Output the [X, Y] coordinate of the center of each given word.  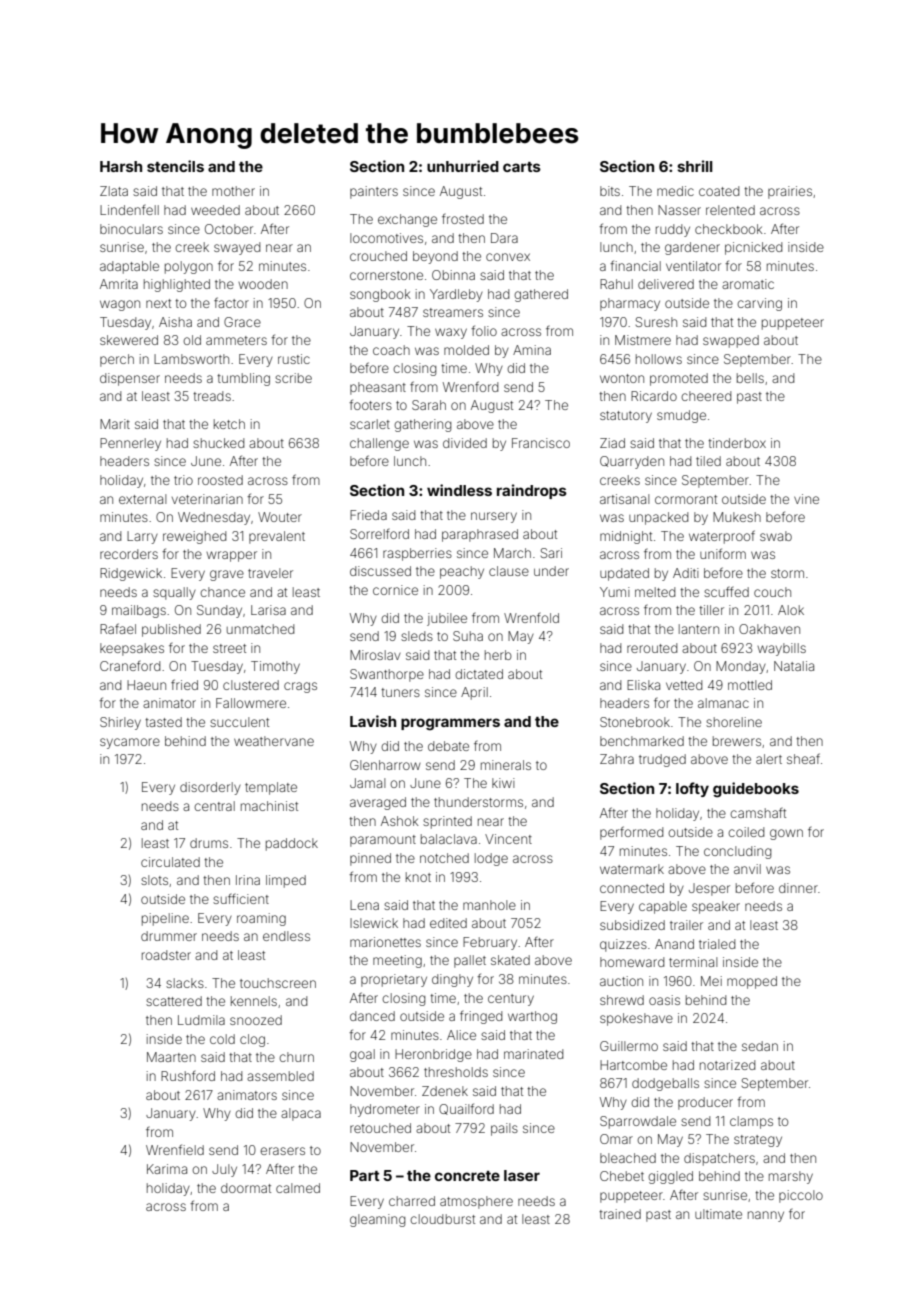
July [224, 1170]
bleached [628, 1158]
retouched [380, 1128]
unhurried [463, 166]
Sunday [219, 611]
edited [448, 923]
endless [286, 936]
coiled [746, 832]
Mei [711, 981]
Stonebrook [635, 722]
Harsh [121, 166]
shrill [695, 166]
